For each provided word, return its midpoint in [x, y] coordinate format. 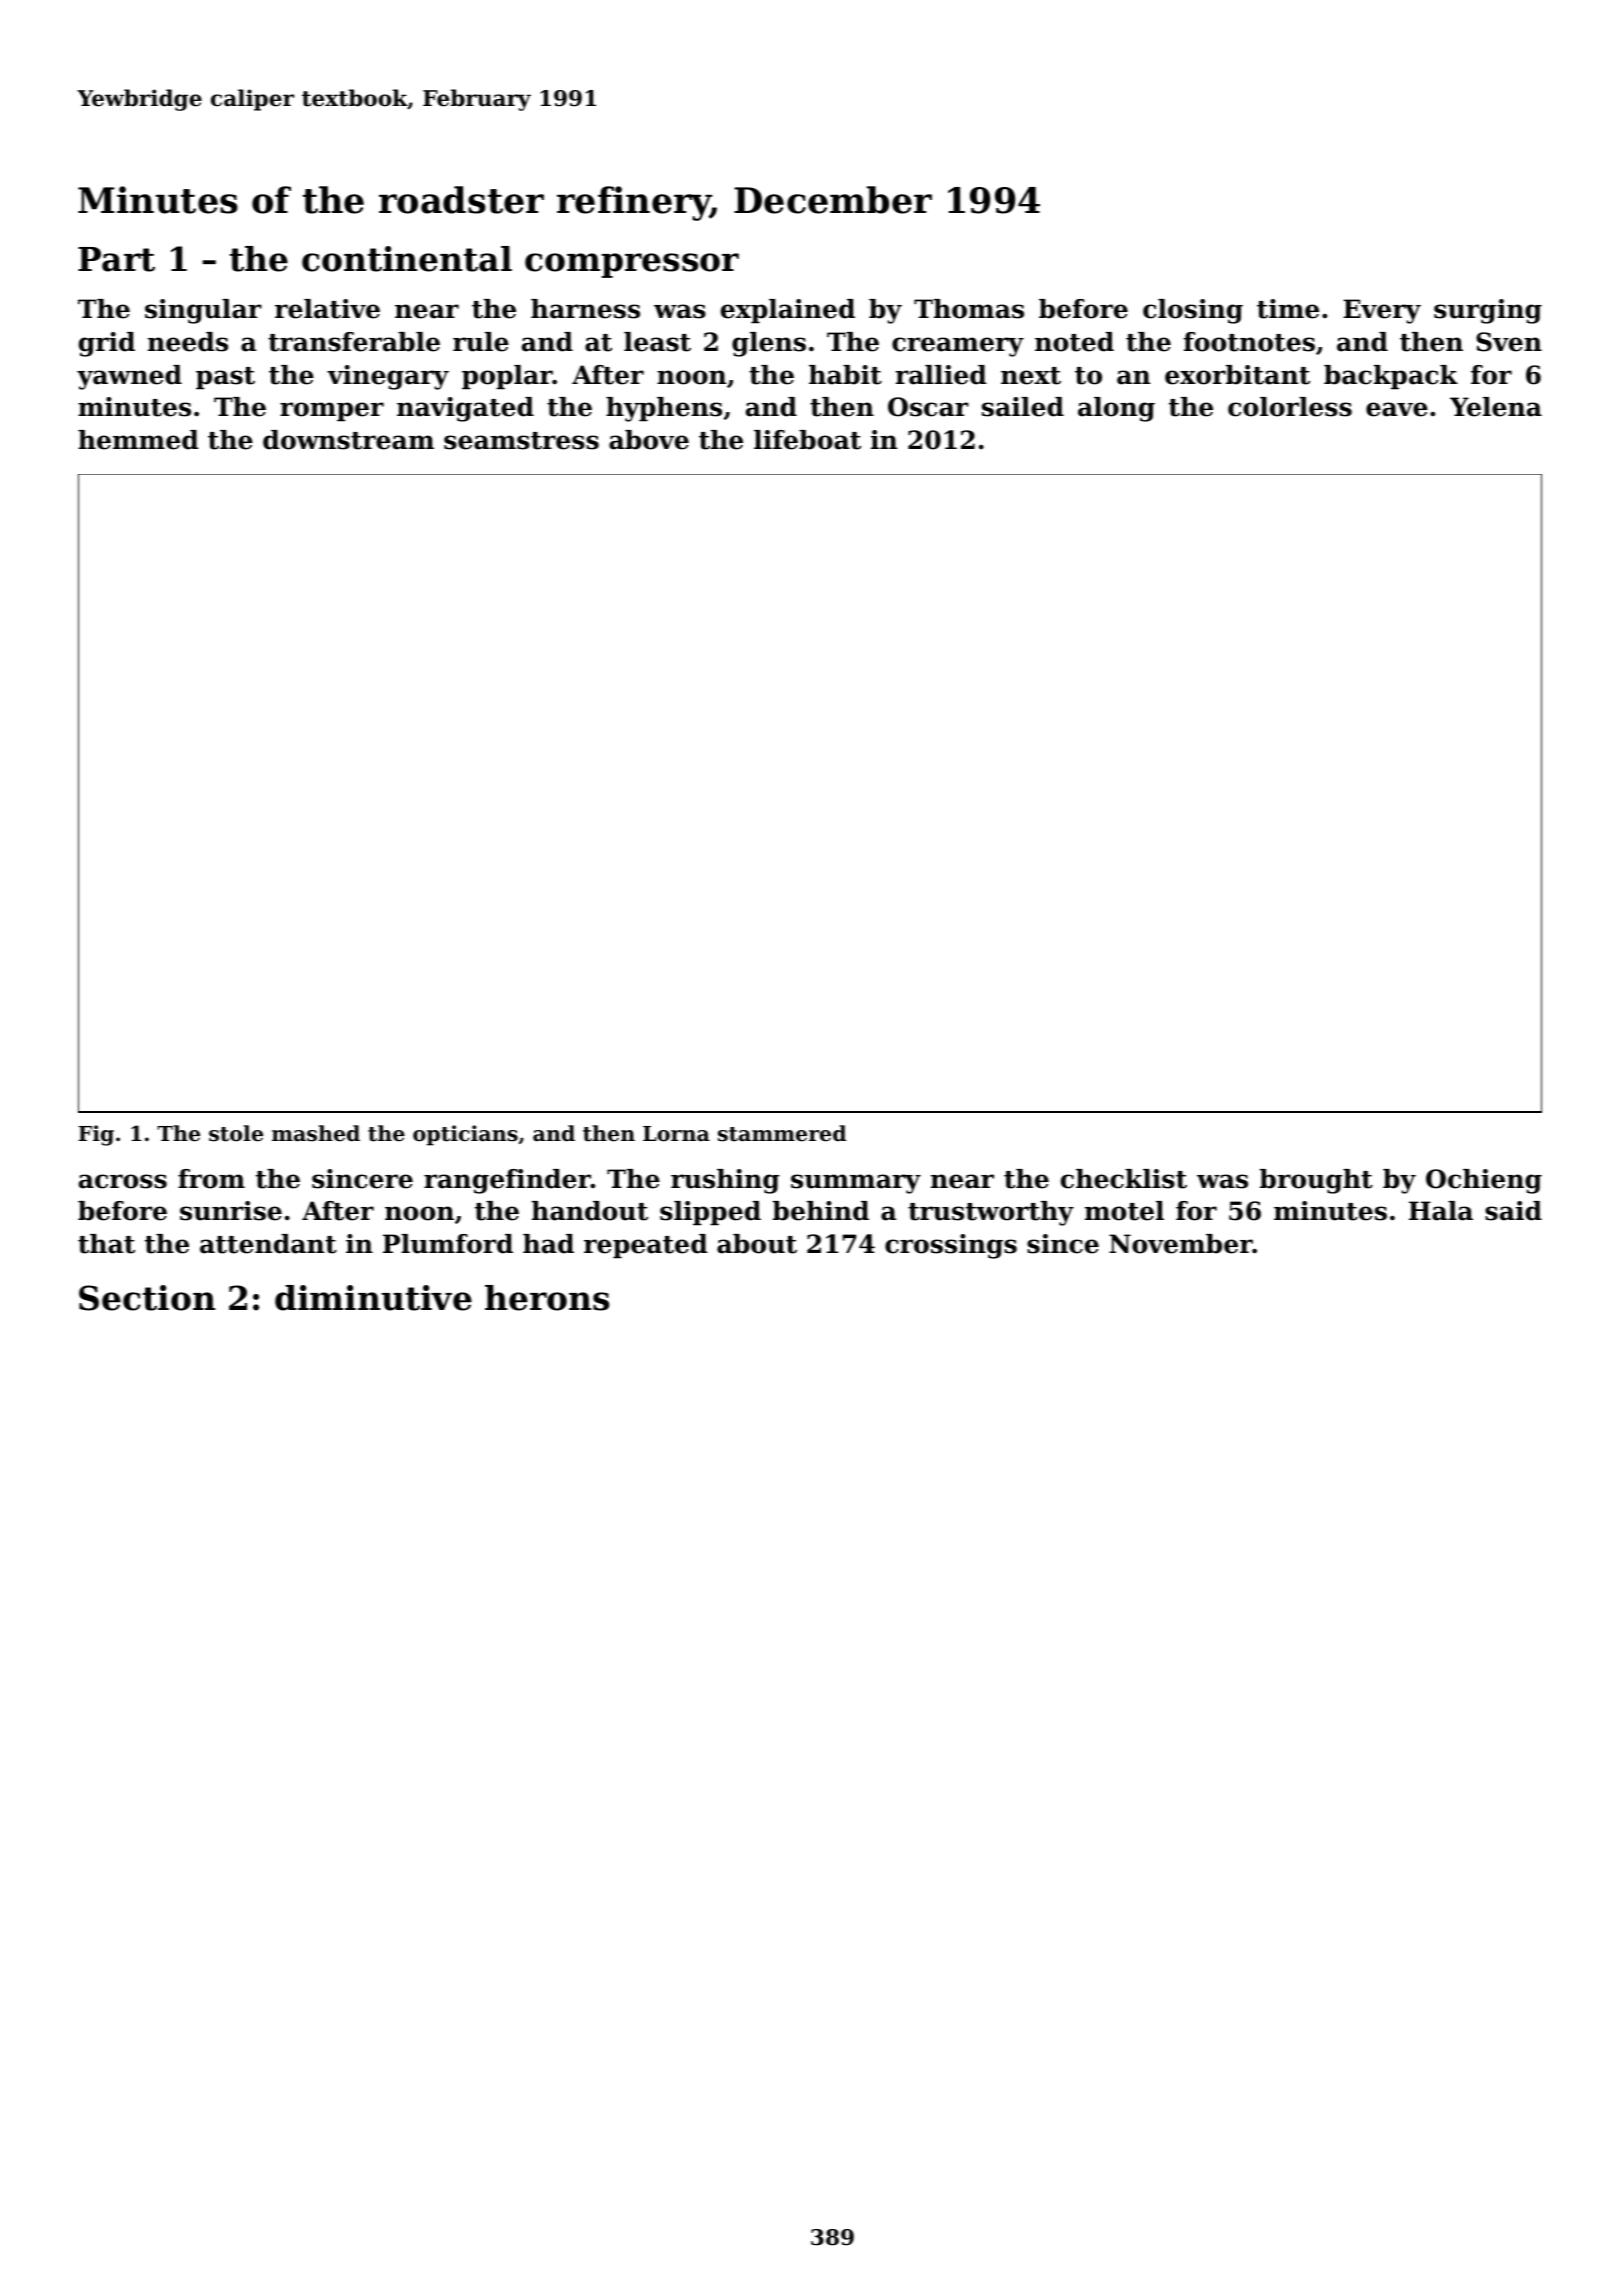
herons [547, 1298]
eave [1397, 409]
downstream [348, 440]
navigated [465, 409]
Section [147, 1298]
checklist [1124, 1179]
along [1116, 409]
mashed [316, 1133]
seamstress [521, 441]
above [649, 440]
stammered [782, 1133]
